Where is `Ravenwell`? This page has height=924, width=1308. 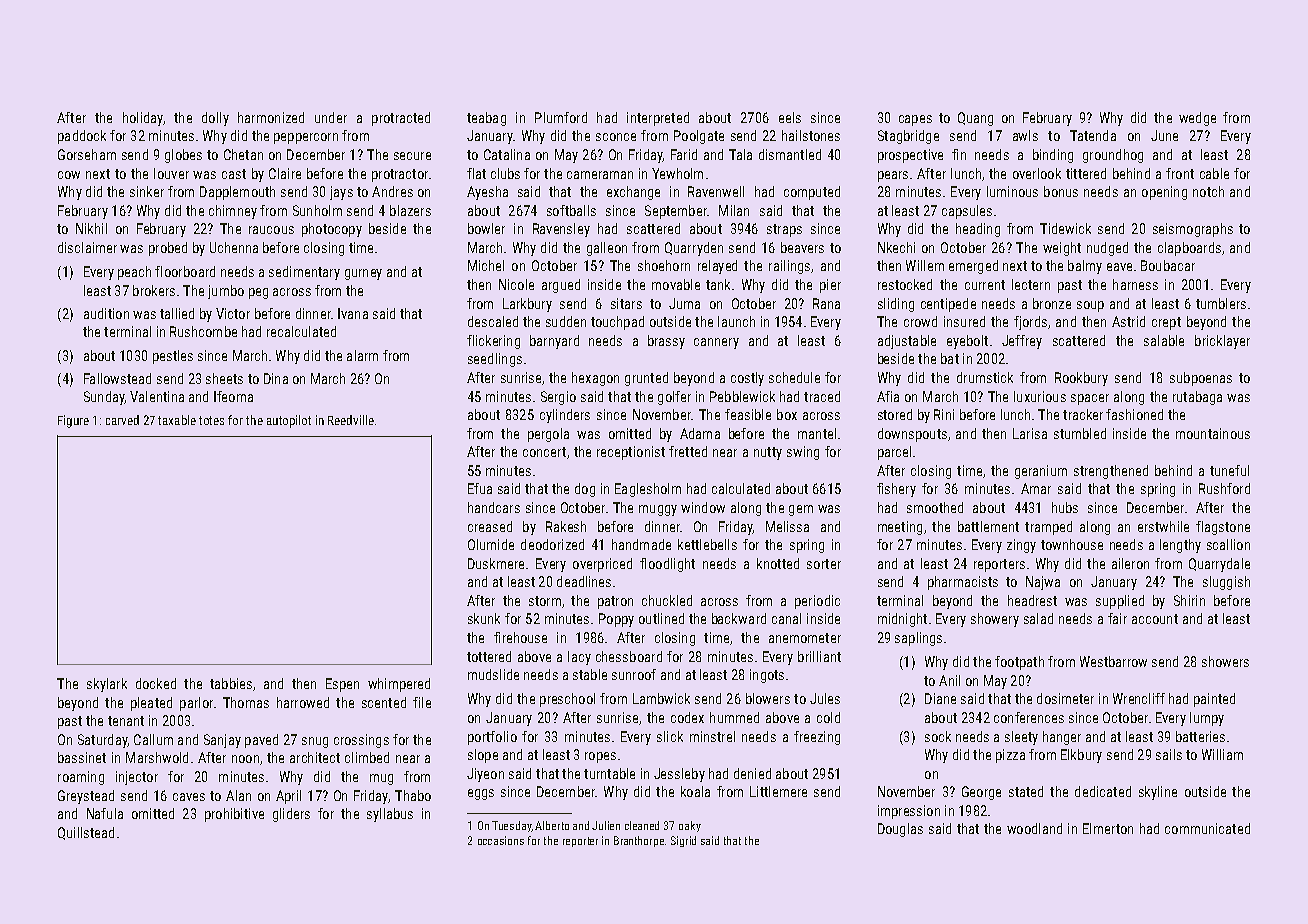
Ravenwell is located at coordinates (716, 191).
